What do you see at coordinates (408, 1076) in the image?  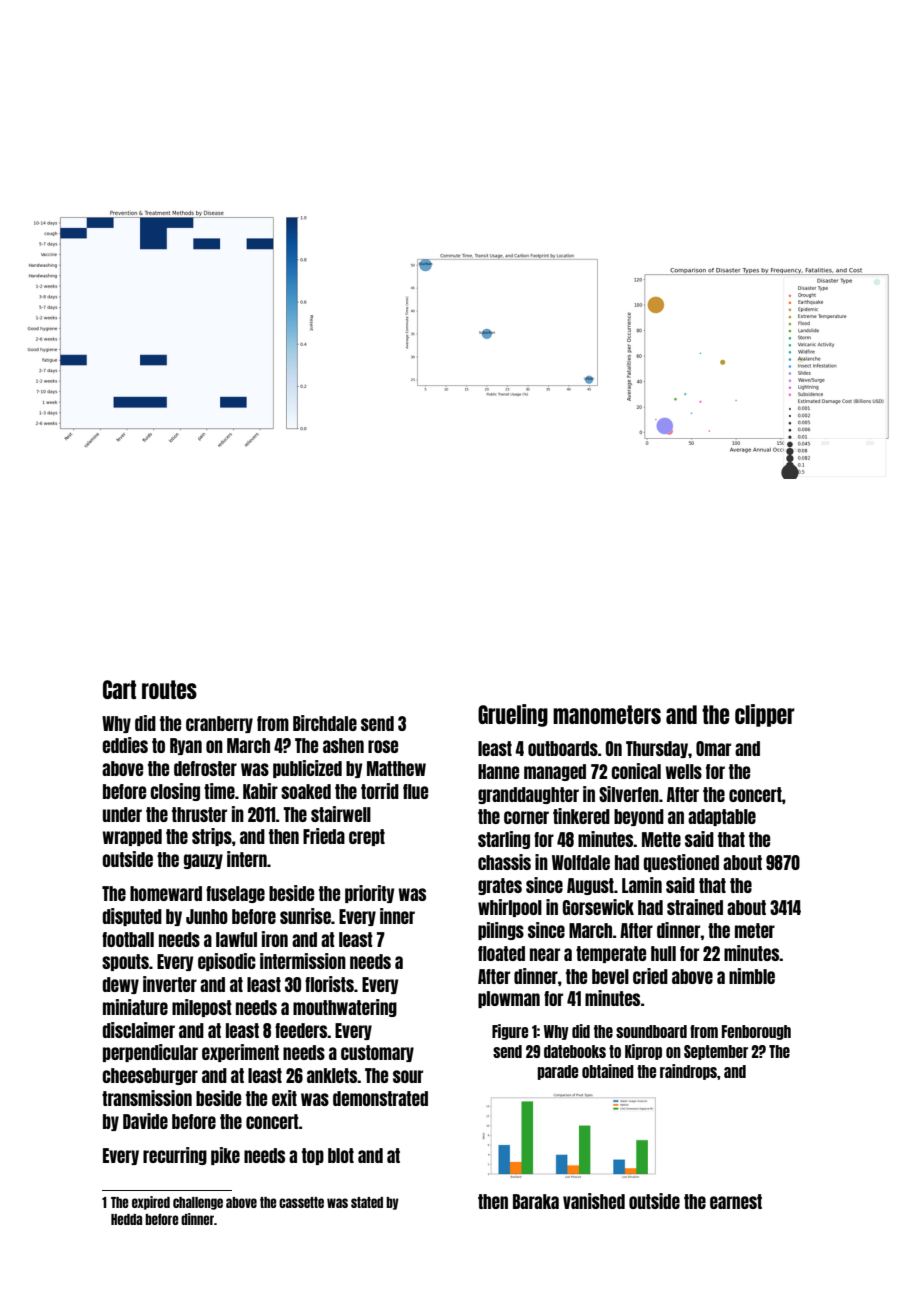 I see `sour` at bounding box center [408, 1076].
